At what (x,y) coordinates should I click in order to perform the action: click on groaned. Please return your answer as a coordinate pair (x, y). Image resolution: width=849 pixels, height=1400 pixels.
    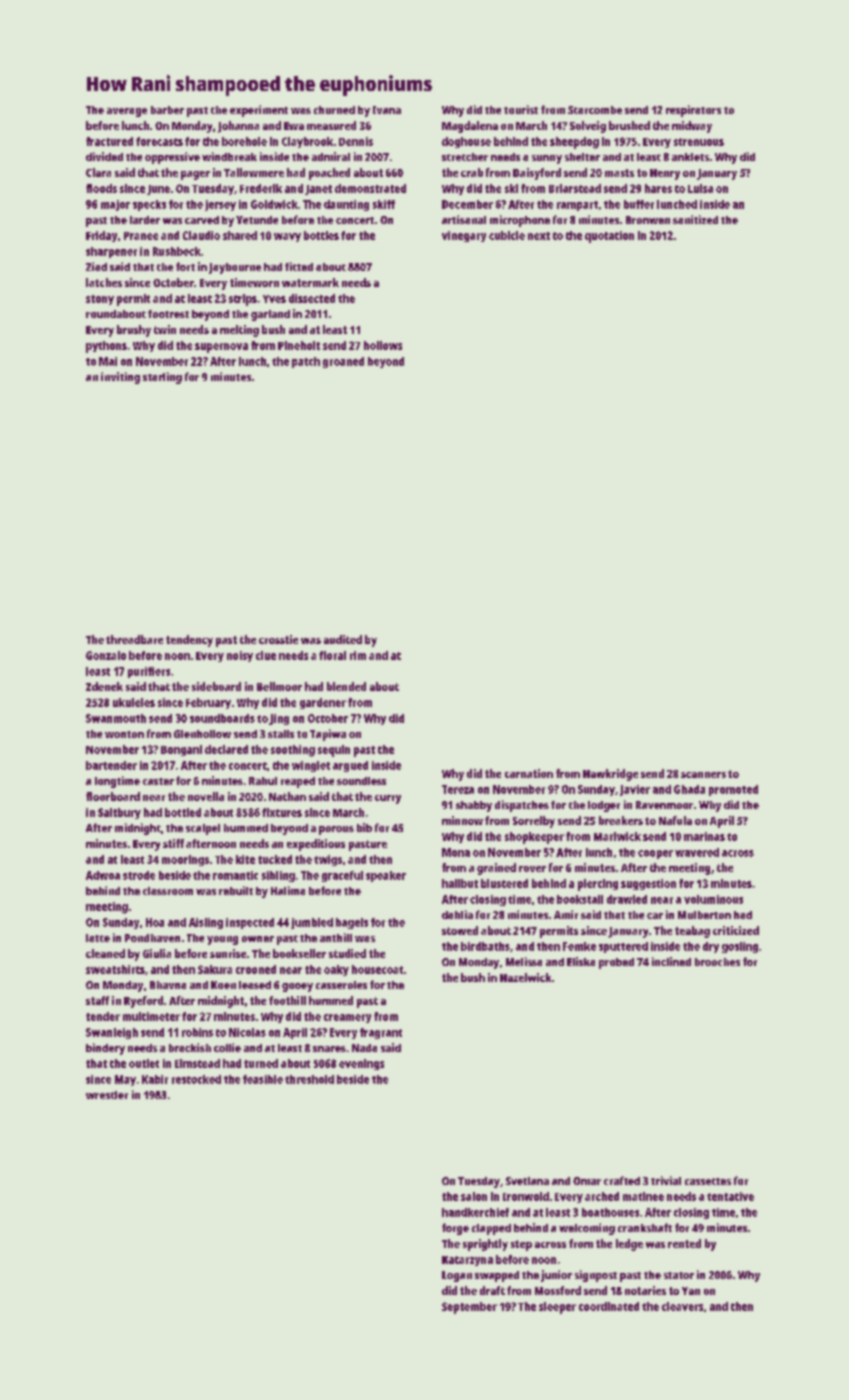
    Looking at the image, I should click on (343, 362).
